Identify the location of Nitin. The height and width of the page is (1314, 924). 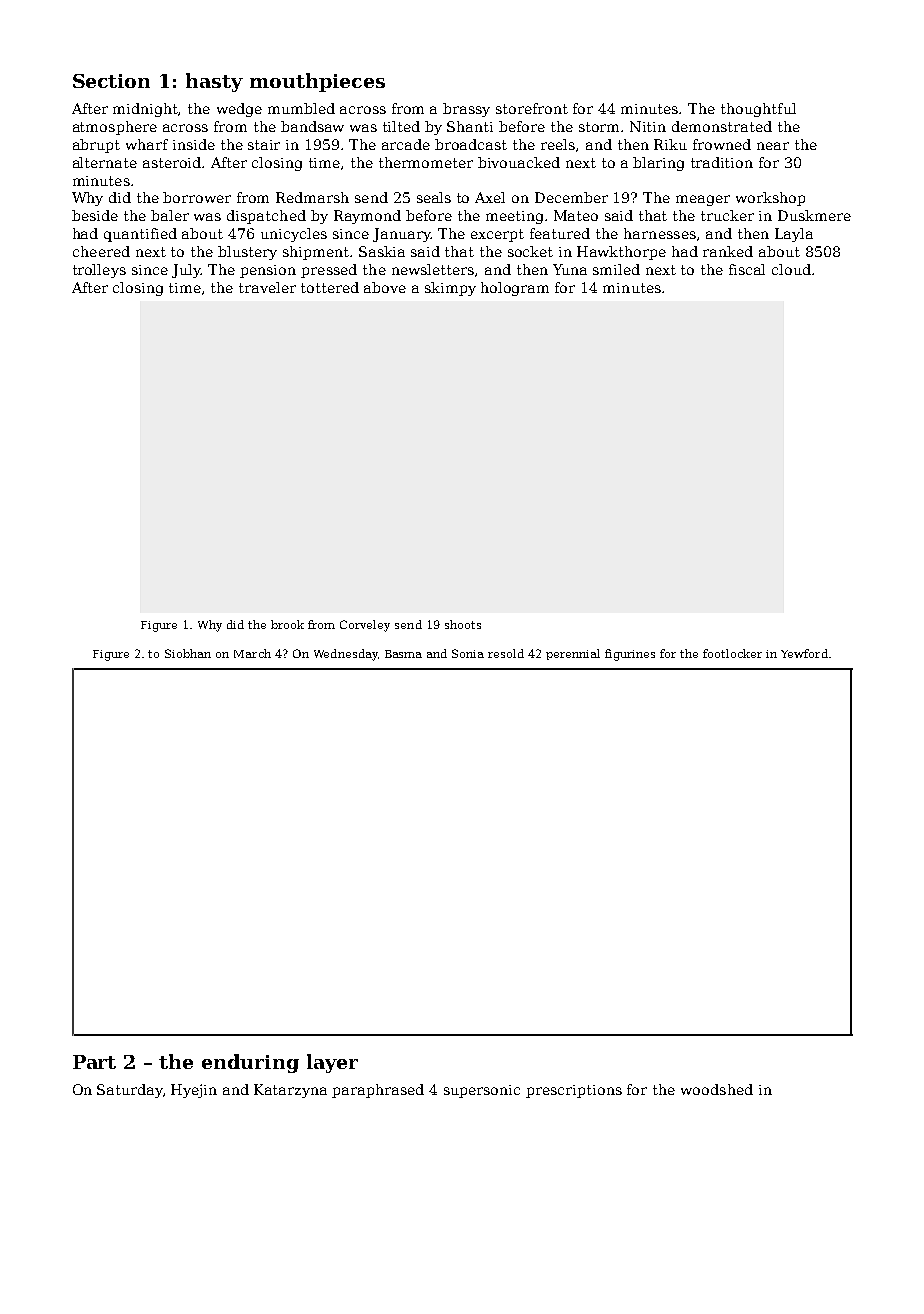
(648, 126).
